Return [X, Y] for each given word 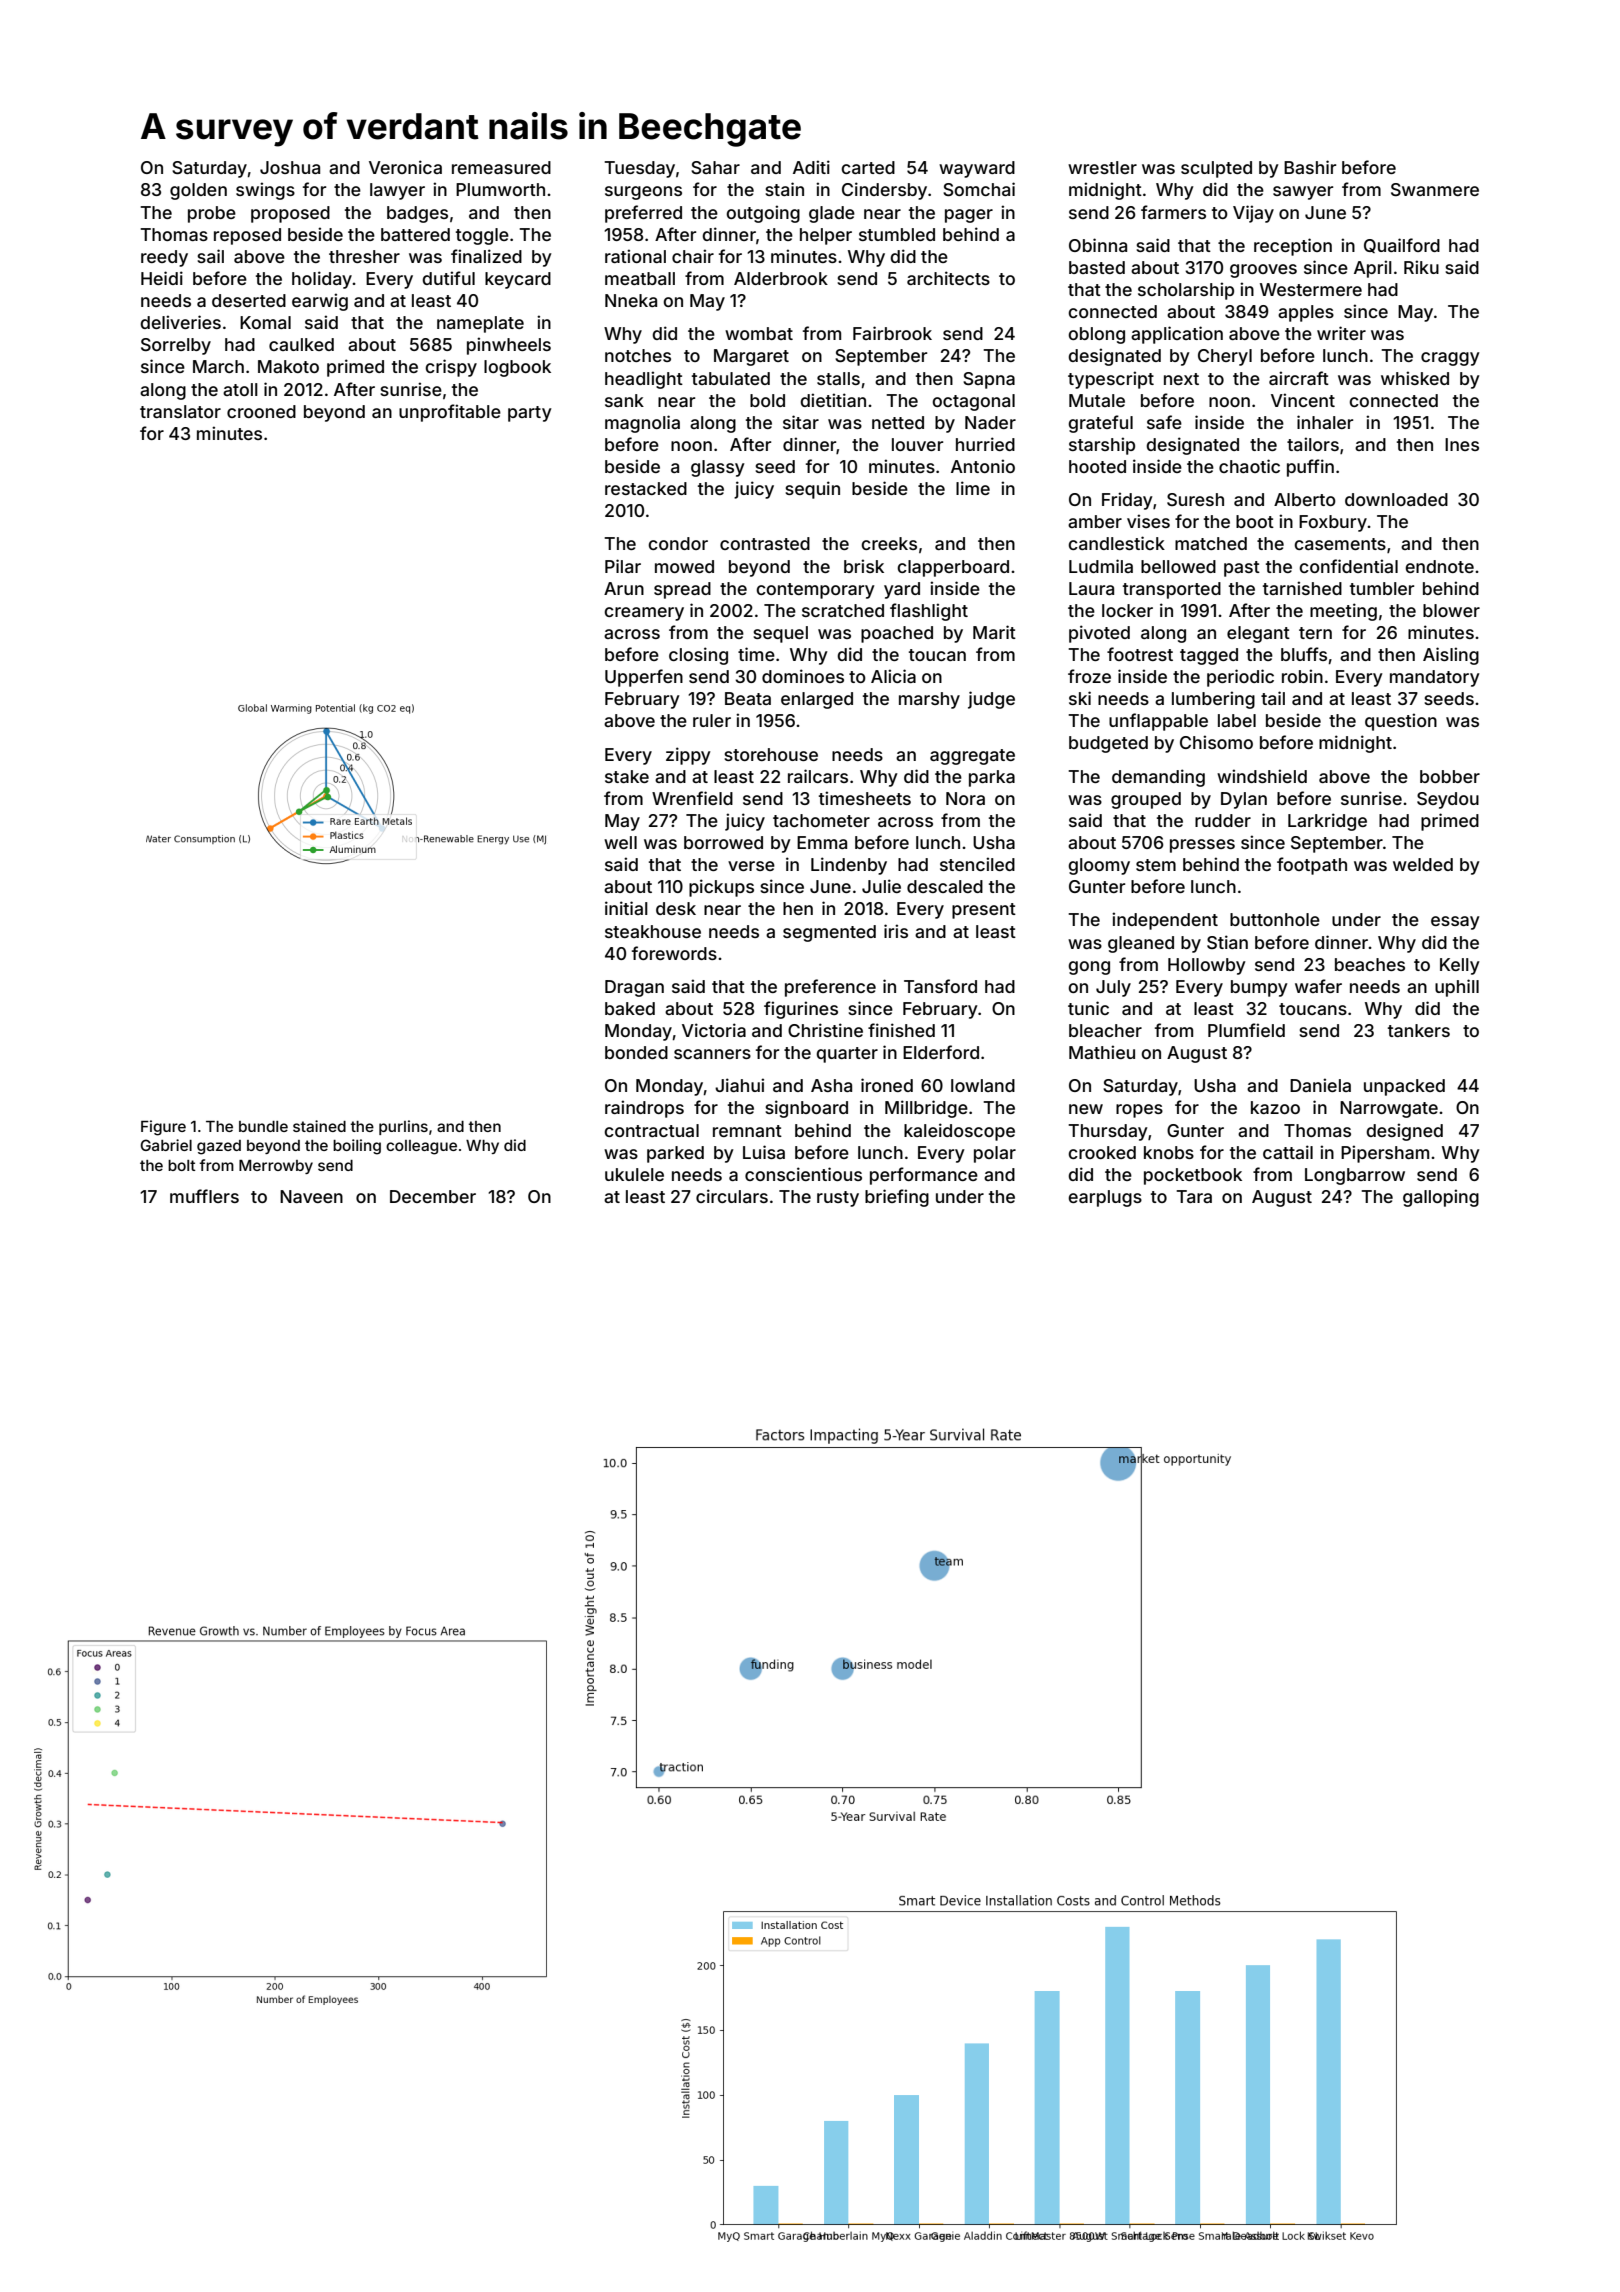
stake [627, 776]
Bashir [1310, 167]
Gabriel [166, 1145]
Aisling [1451, 656]
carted [868, 167]
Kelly [1460, 966]
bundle [263, 1126]
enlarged [817, 700]
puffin [1310, 468]
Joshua [290, 167]
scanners [712, 1054]
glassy [718, 468]
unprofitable [450, 413]
